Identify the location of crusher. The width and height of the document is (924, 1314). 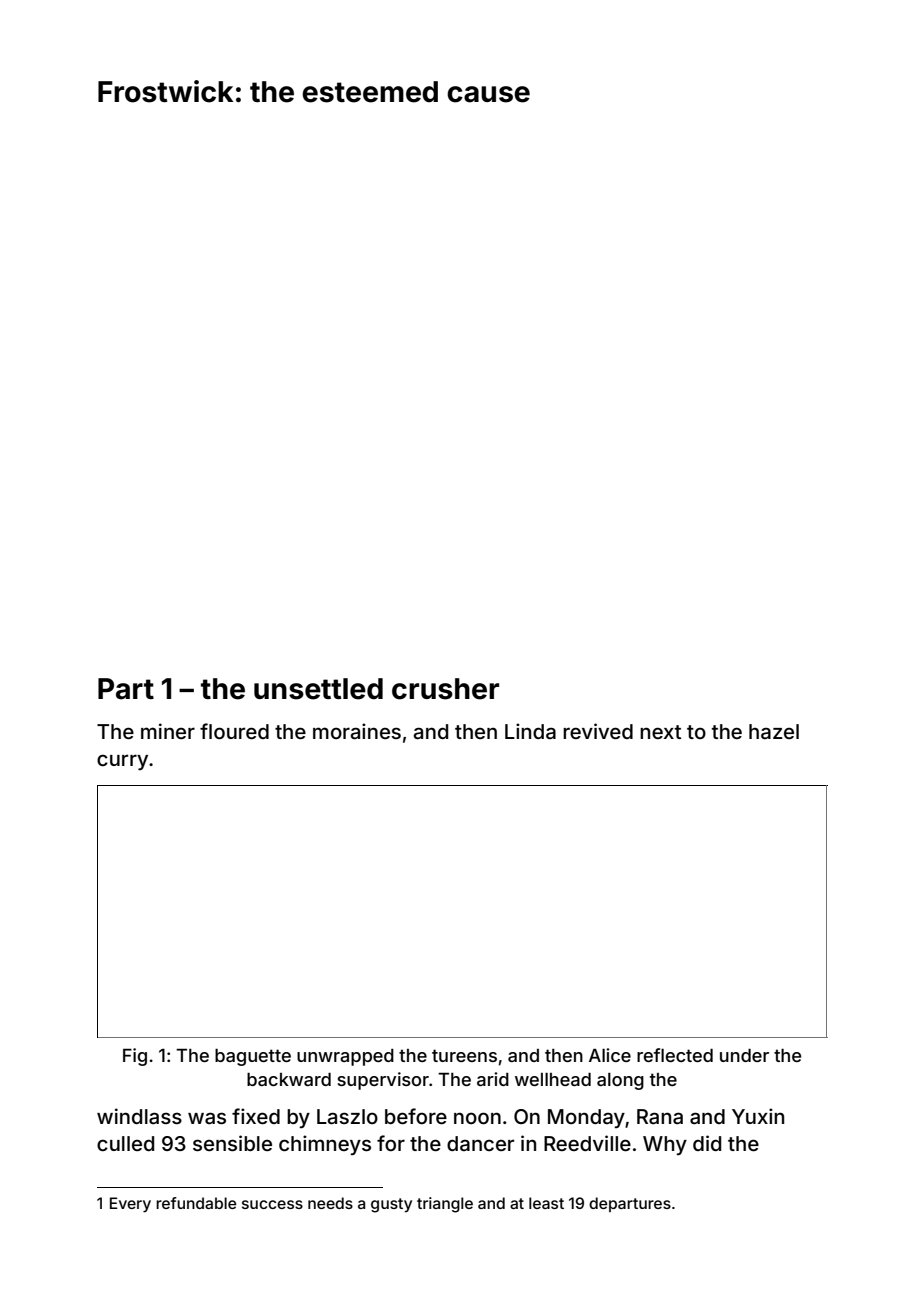
(445, 689).
